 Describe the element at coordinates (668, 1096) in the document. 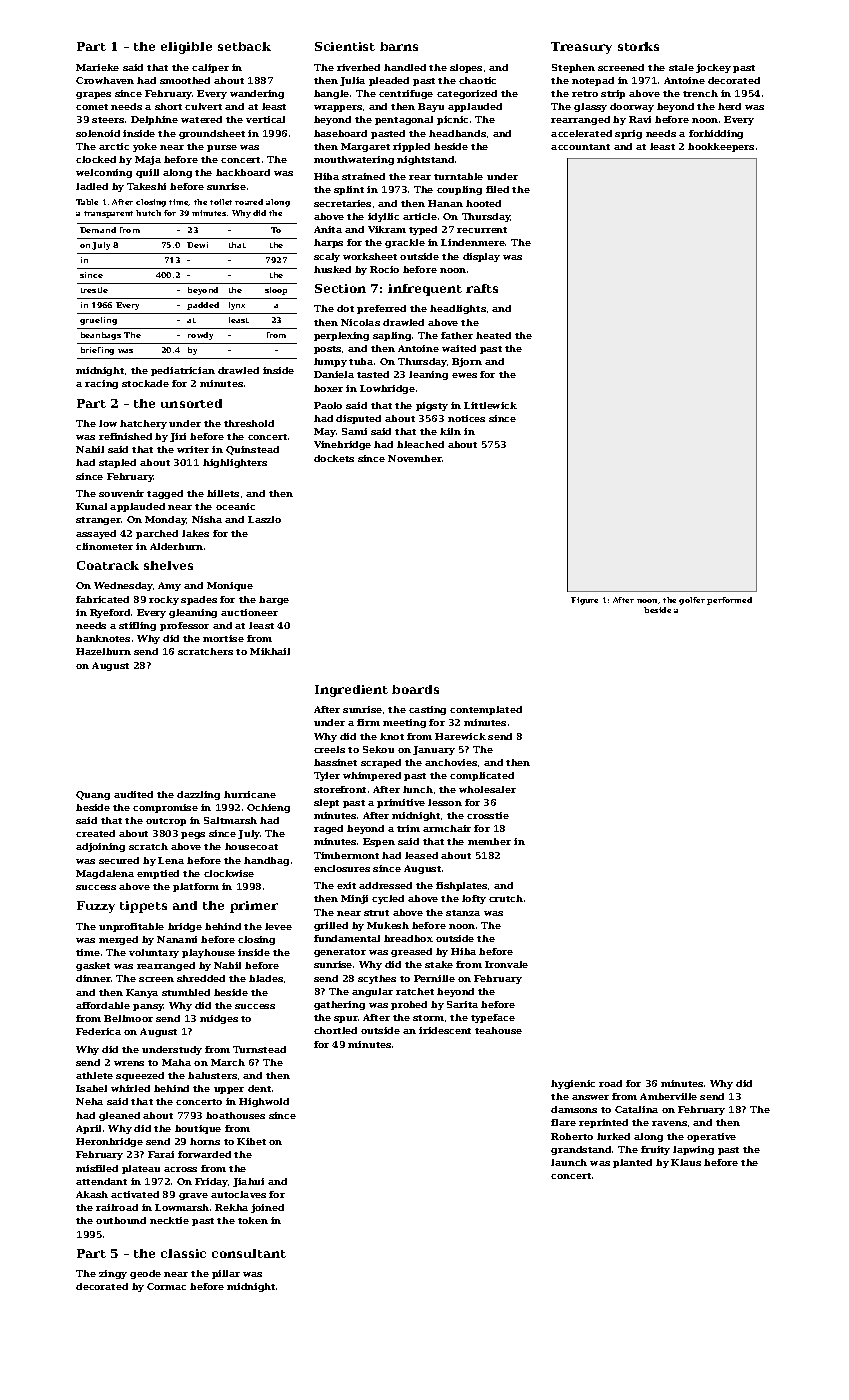

I see `Amberville` at that location.
